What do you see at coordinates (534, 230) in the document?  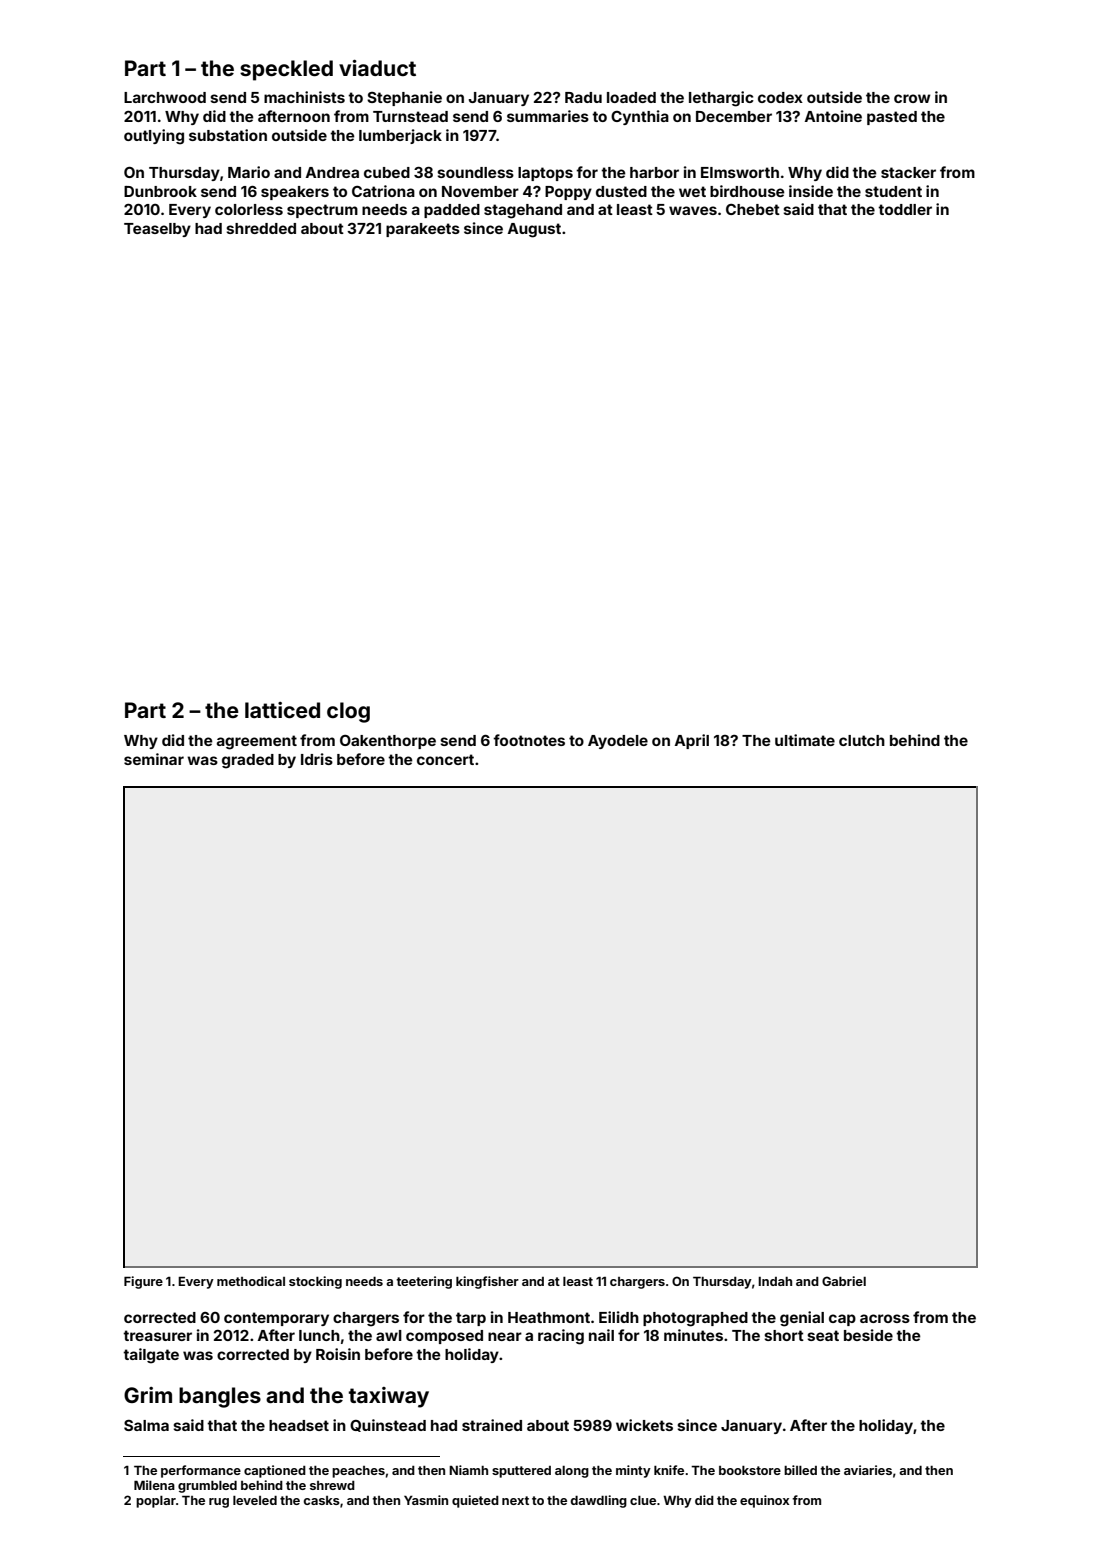 I see `August` at bounding box center [534, 230].
